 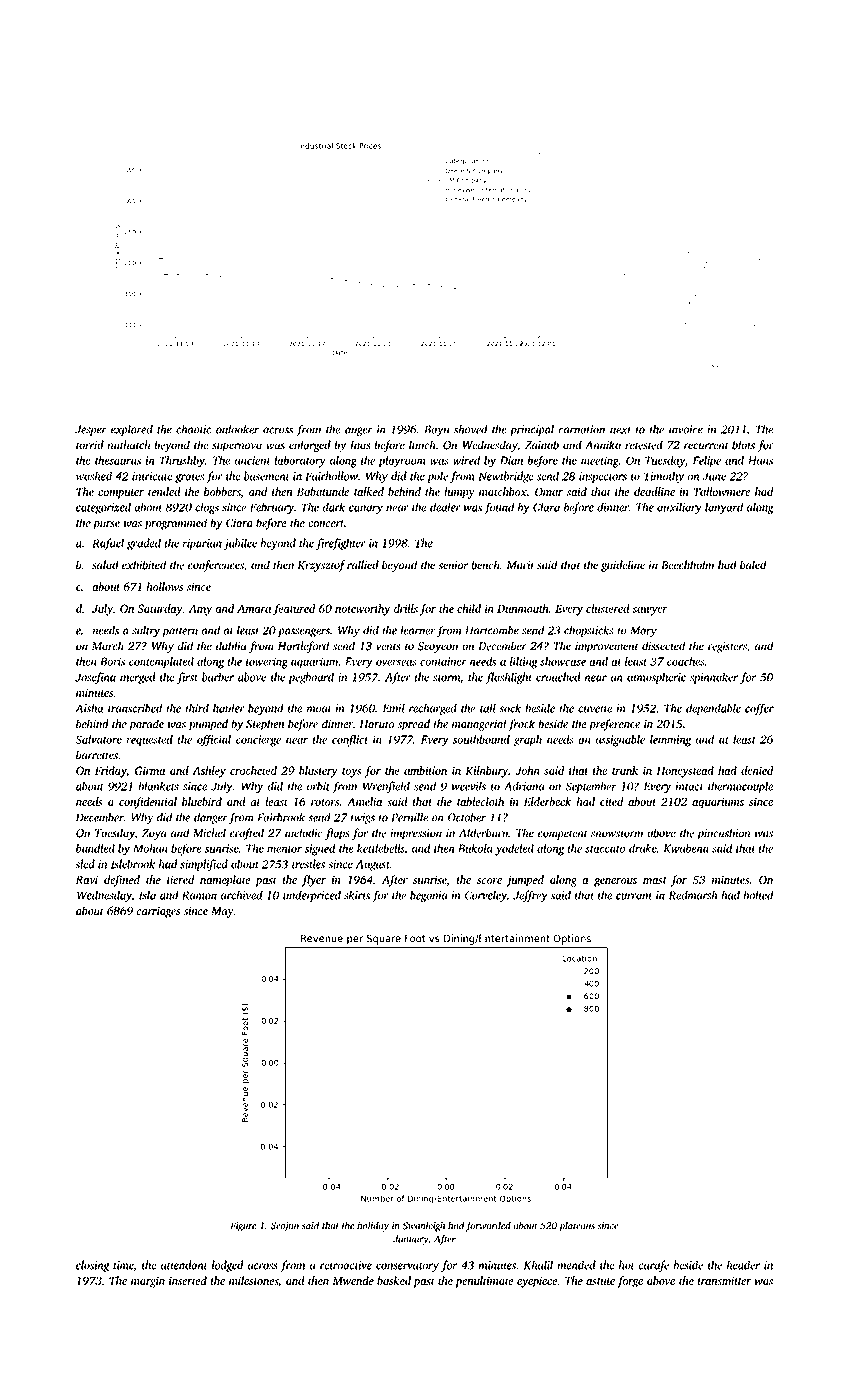 What do you see at coordinates (469, 608) in the document?
I see `child` at bounding box center [469, 608].
